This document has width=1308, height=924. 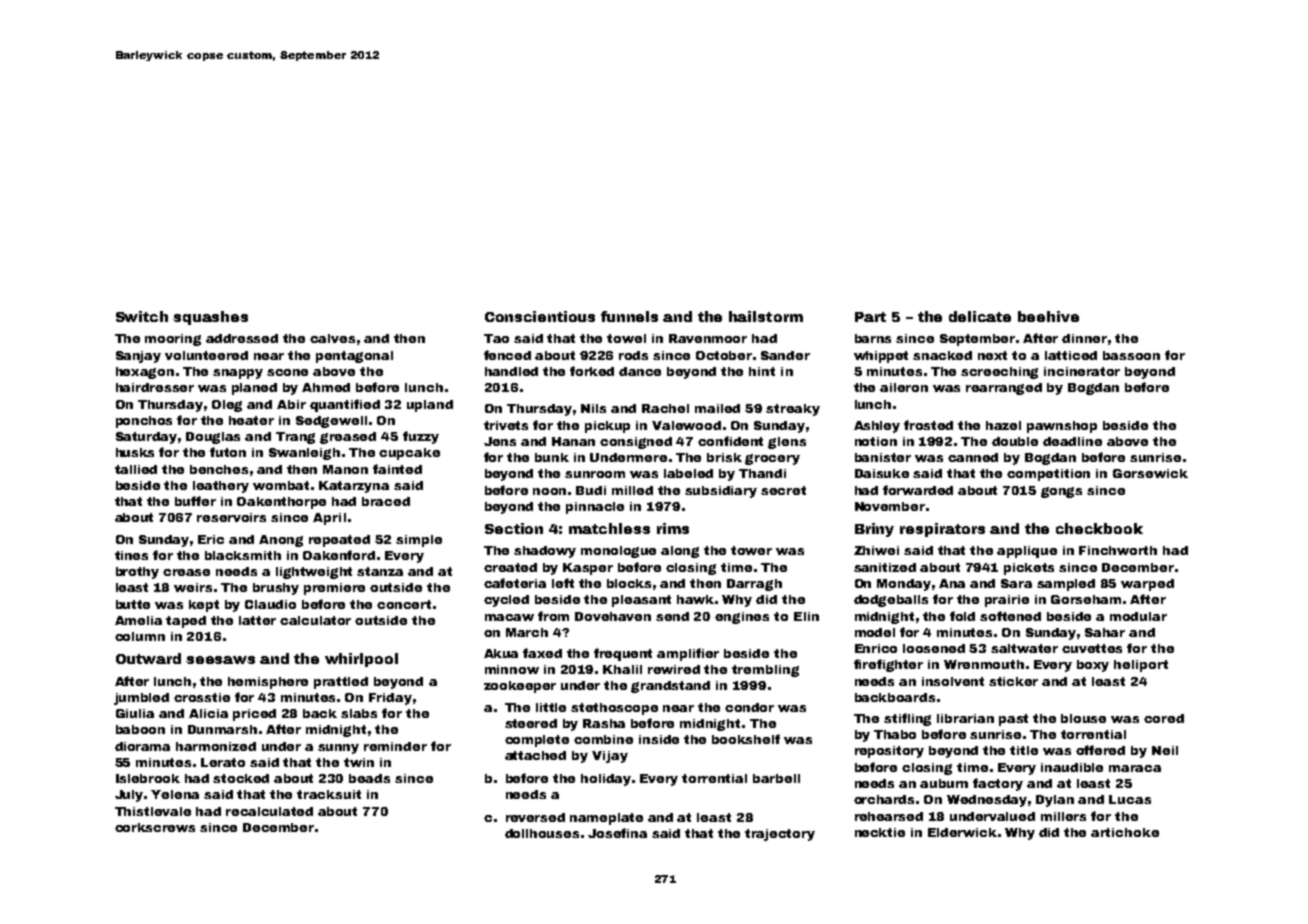 I want to click on upland, so click(x=430, y=406).
